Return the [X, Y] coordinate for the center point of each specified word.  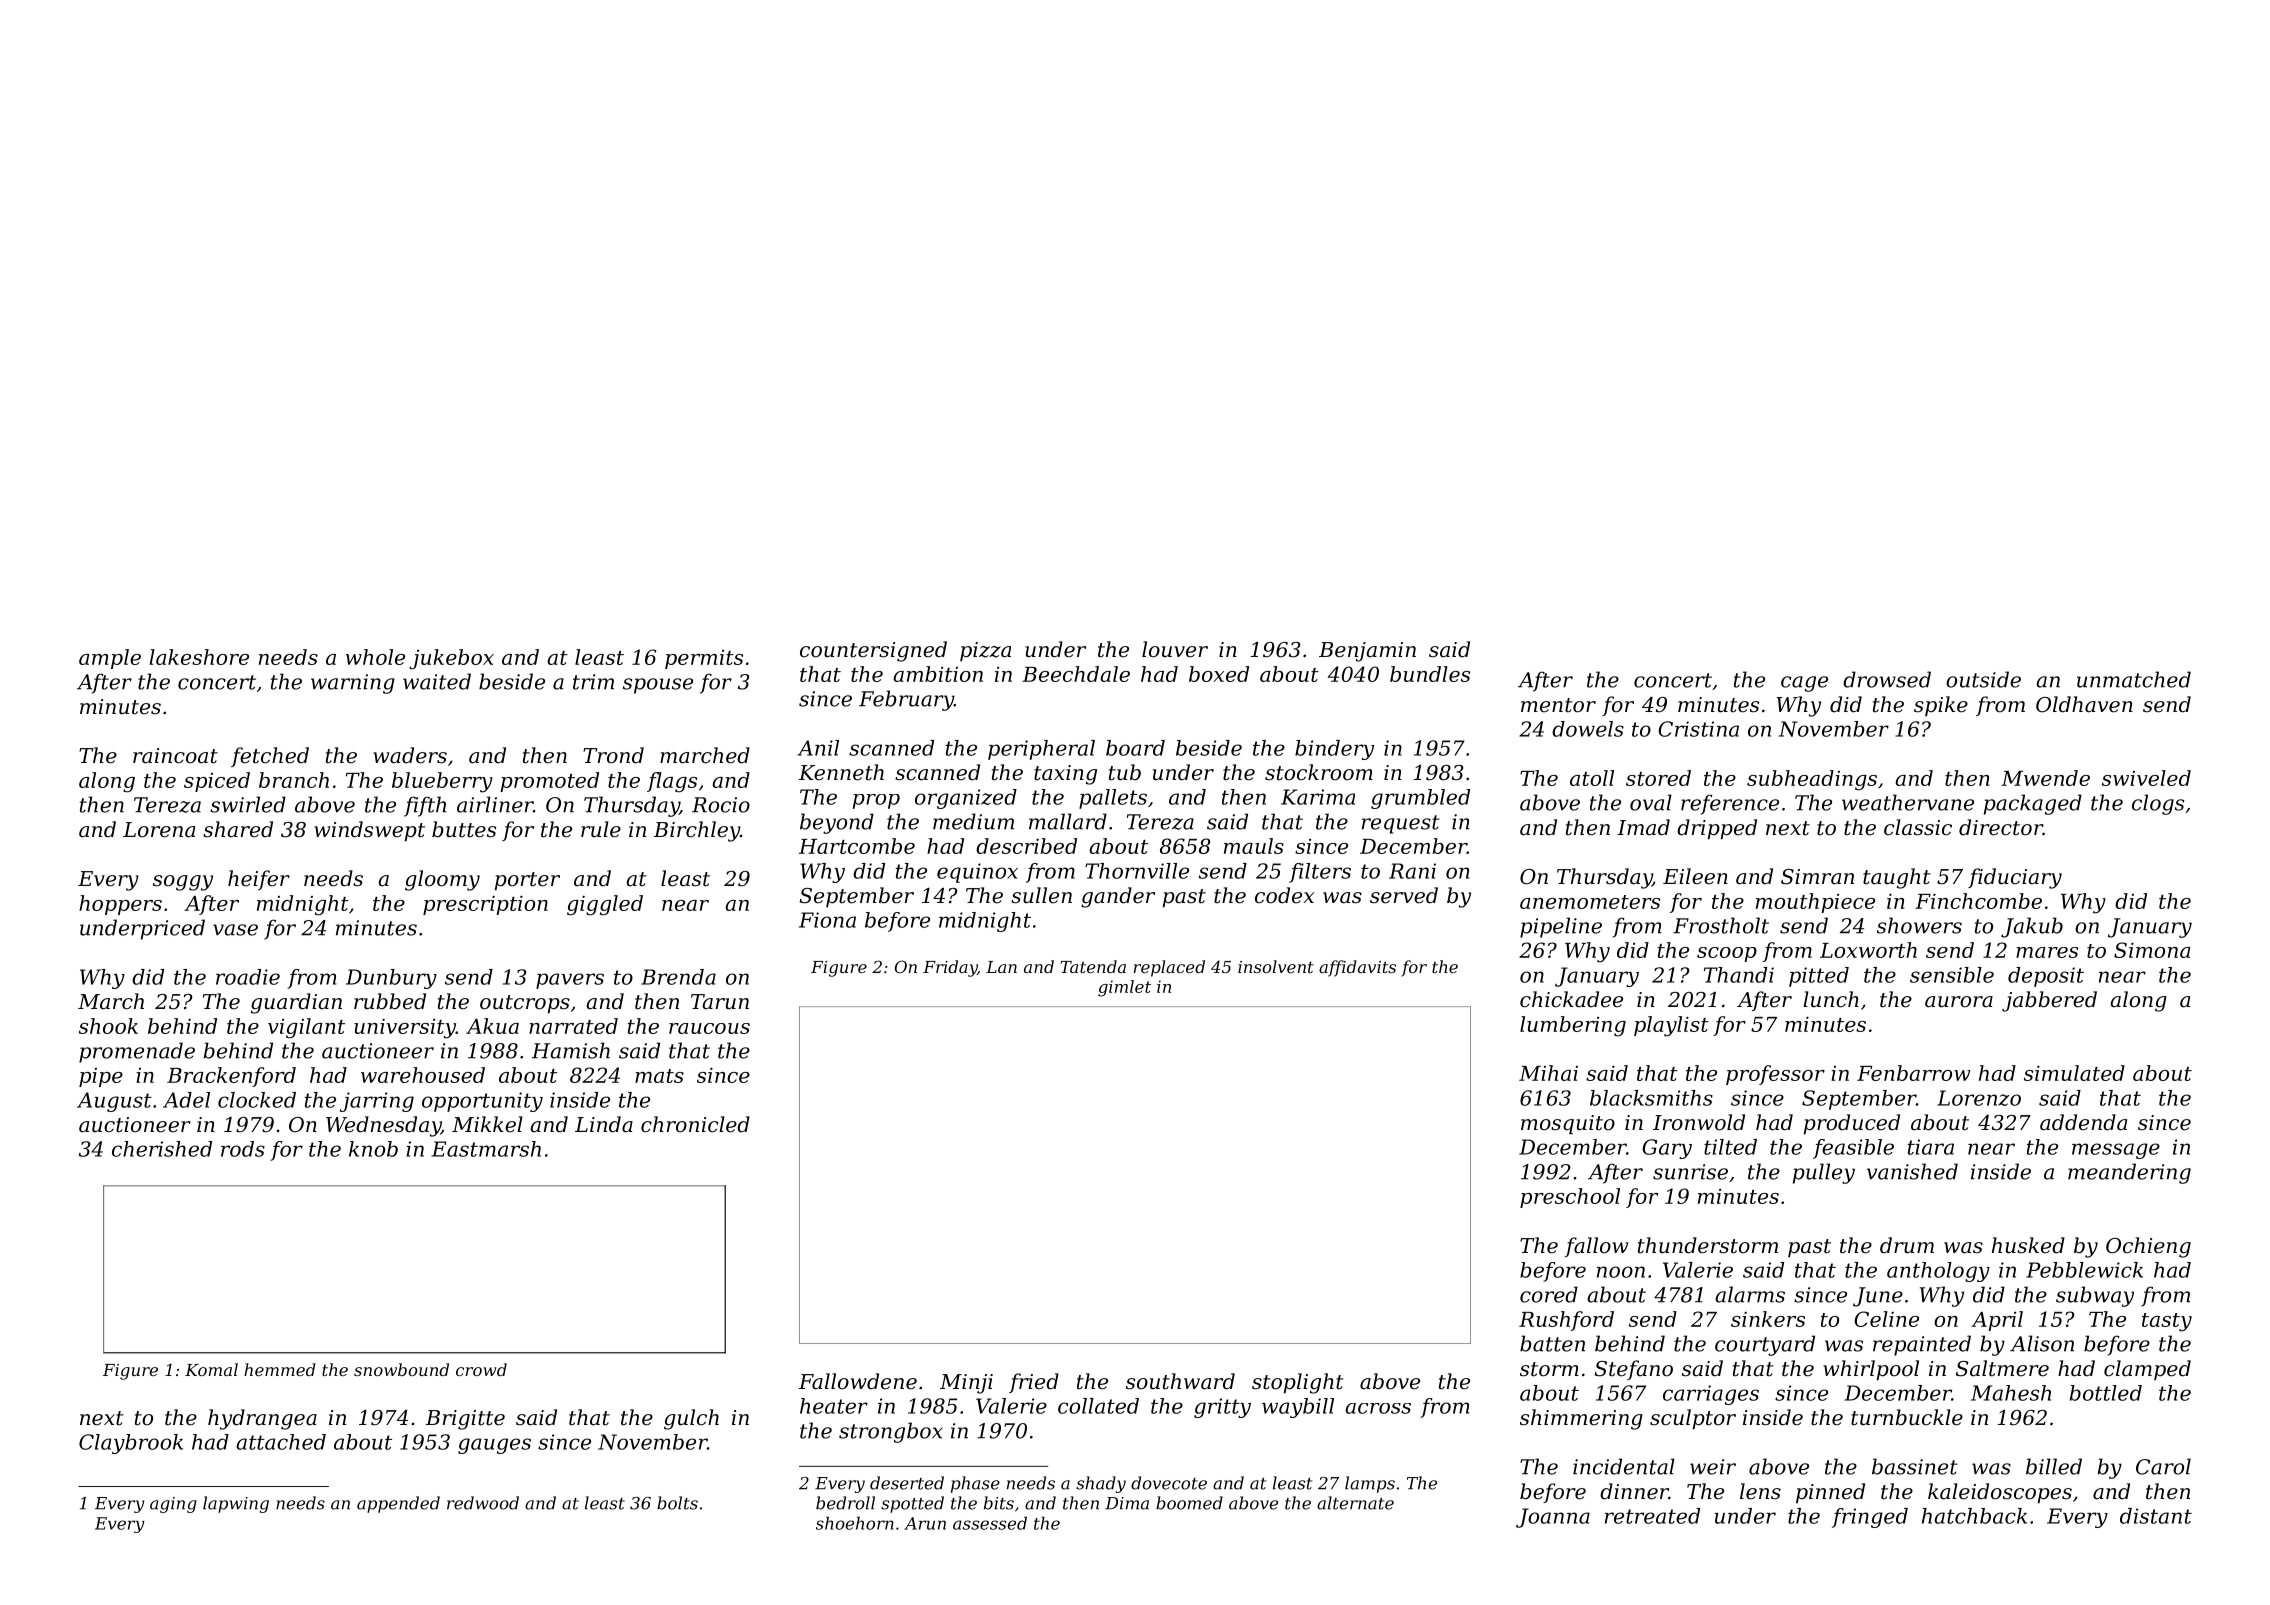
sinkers [1768, 1319]
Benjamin [1367, 652]
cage [1804, 684]
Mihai [1548, 1073]
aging [173, 1505]
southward [1180, 1381]
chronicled [695, 1124]
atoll [1592, 778]
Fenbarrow [1914, 1073]
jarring [377, 1102]
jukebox [451, 659]
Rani [1412, 871]
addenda [2083, 1122]
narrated [573, 1026]
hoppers [120, 905]
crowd [481, 1369]
